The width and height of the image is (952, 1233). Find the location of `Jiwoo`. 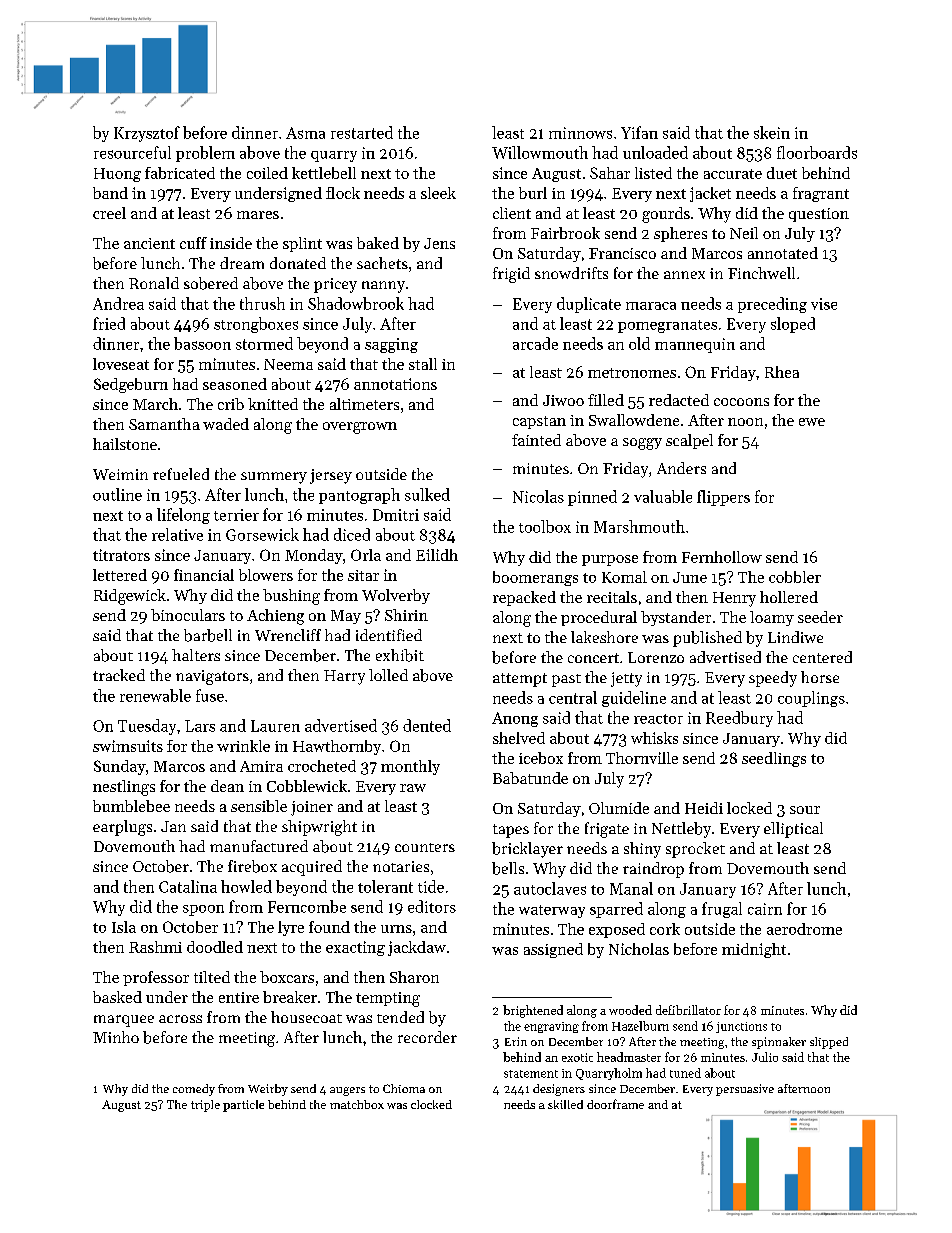

Jiwoo is located at coordinates (563, 400).
